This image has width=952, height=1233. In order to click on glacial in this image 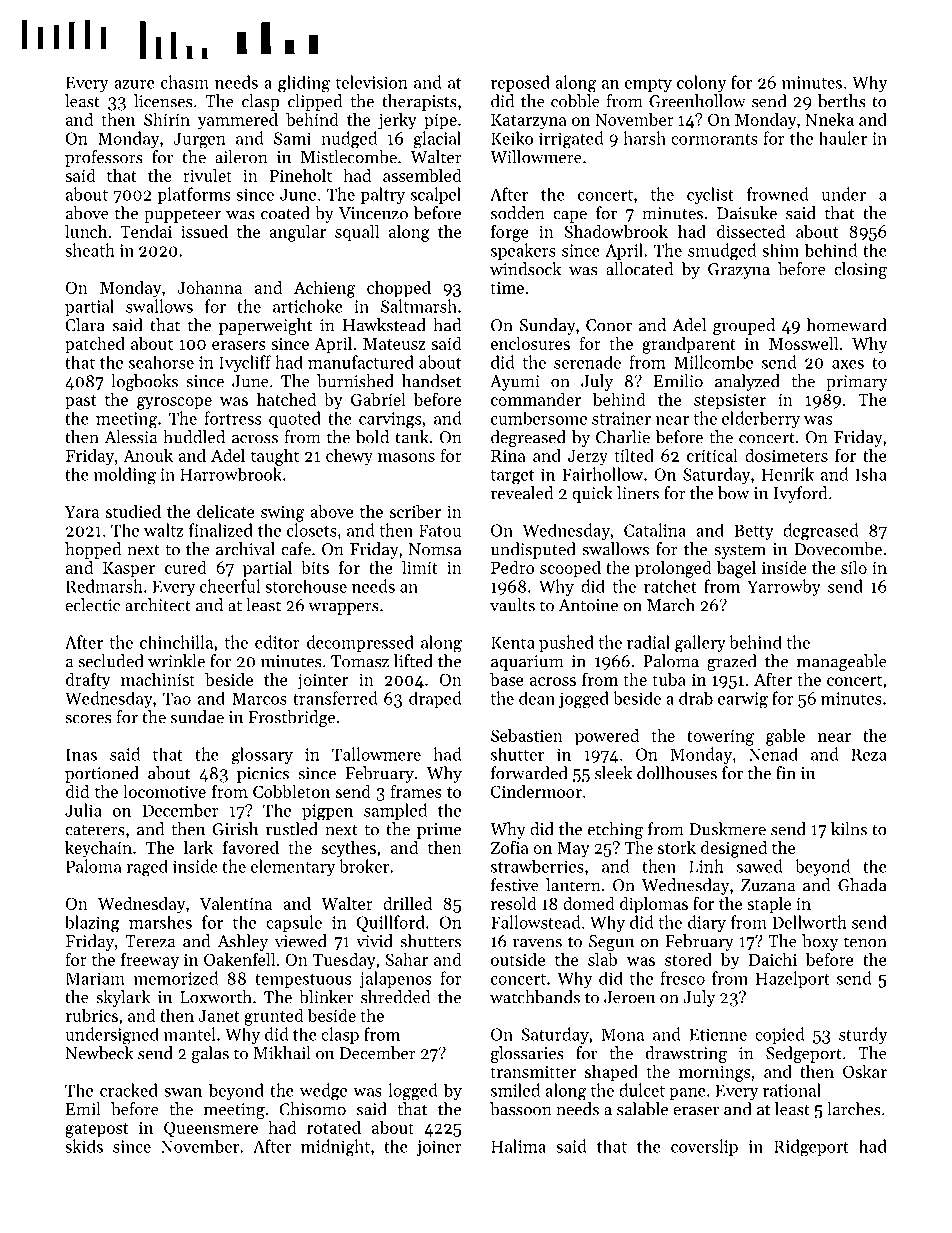, I will do `click(437, 140)`.
